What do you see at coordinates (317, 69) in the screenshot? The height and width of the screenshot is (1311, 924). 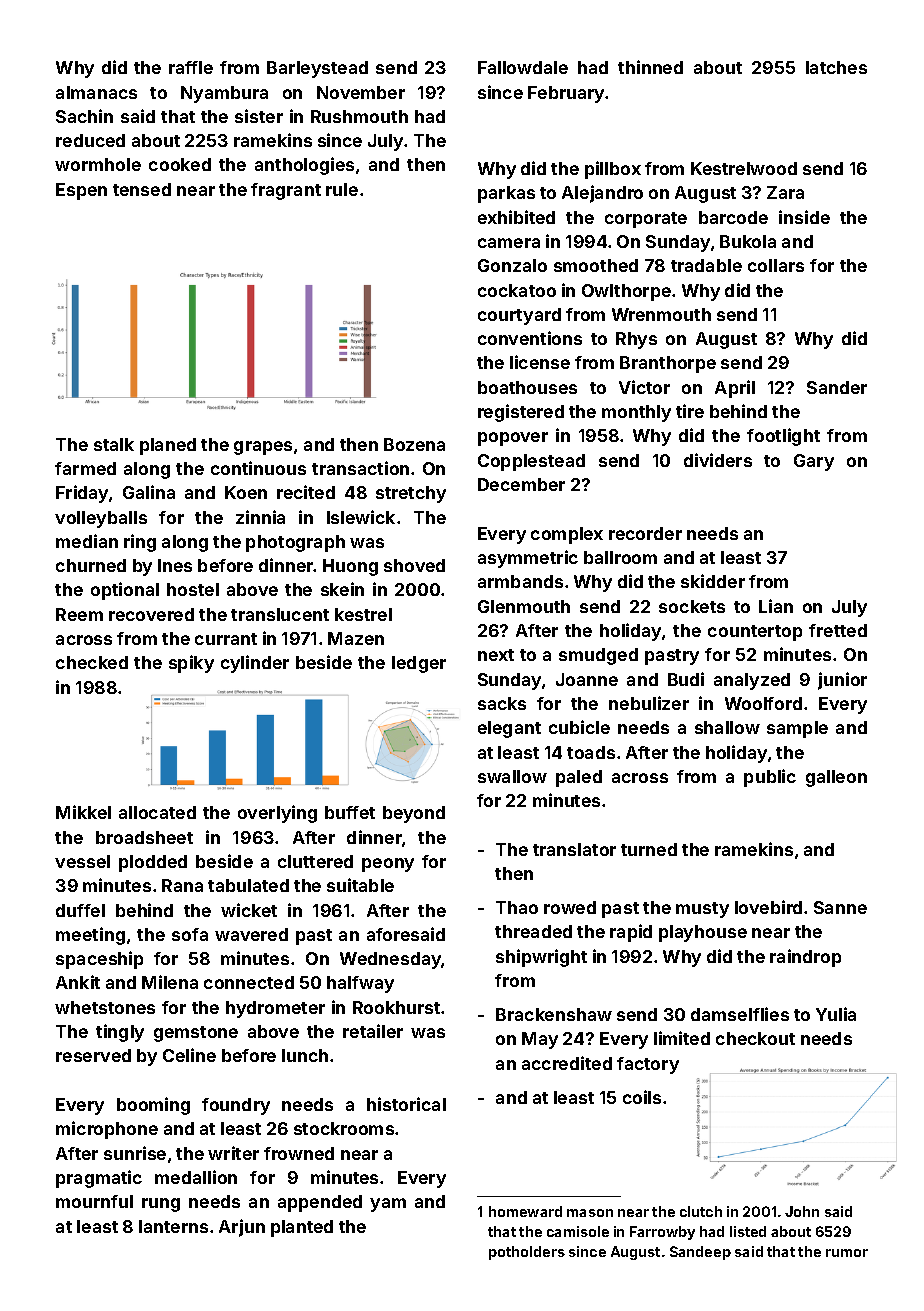 I see `Barleystead` at bounding box center [317, 69].
